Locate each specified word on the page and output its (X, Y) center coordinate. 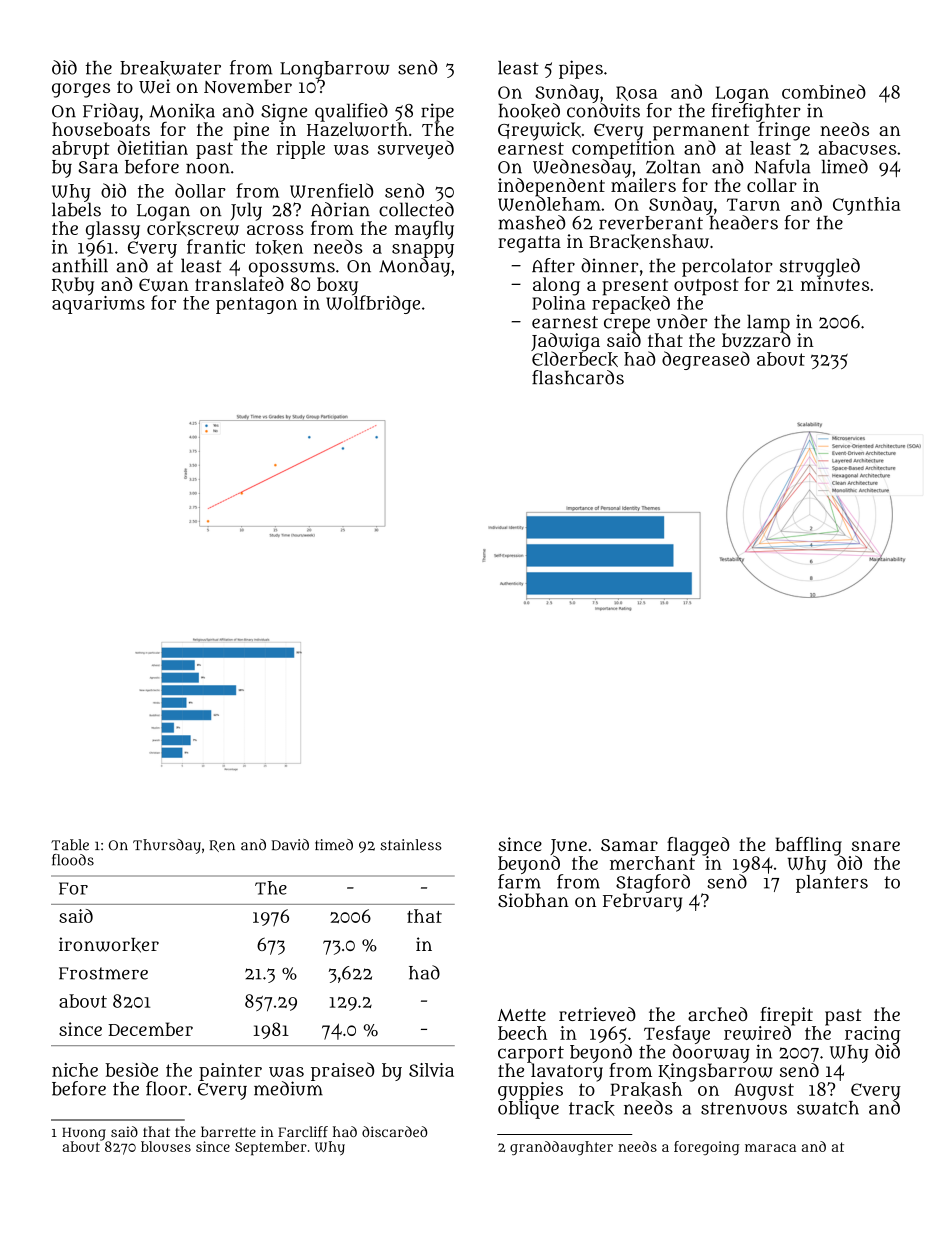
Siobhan (533, 900)
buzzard (756, 340)
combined (824, 91)
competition (623, 150)
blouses (166, 1146)
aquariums (98, 305)
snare (876, 846)
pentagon (256, 305)
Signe (284, 112)
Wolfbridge (373, 304)
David (290, 845)
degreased (706, 360)
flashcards (578, 377)
